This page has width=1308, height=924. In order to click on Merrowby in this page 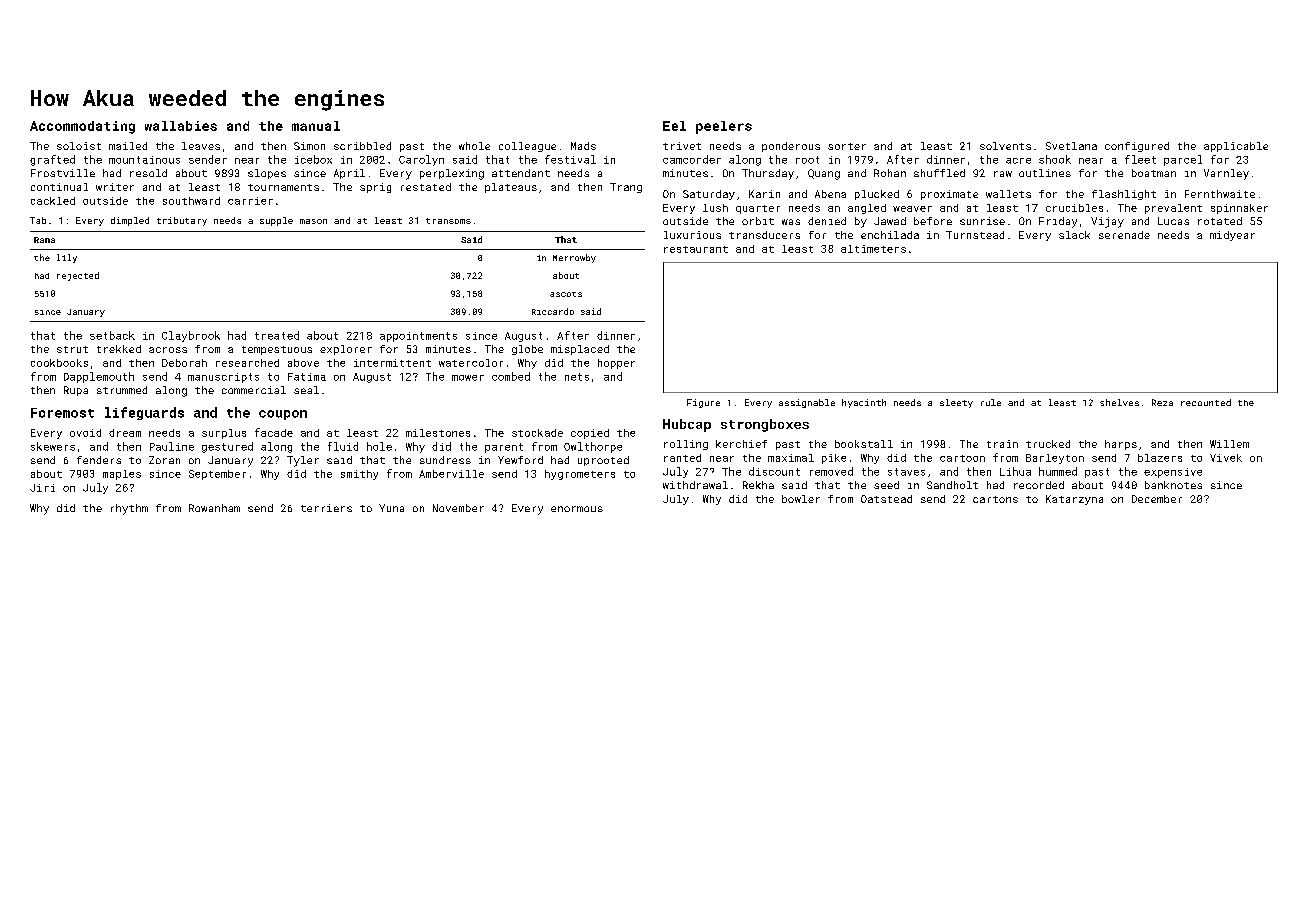, I will do `click(574, 258)`.
